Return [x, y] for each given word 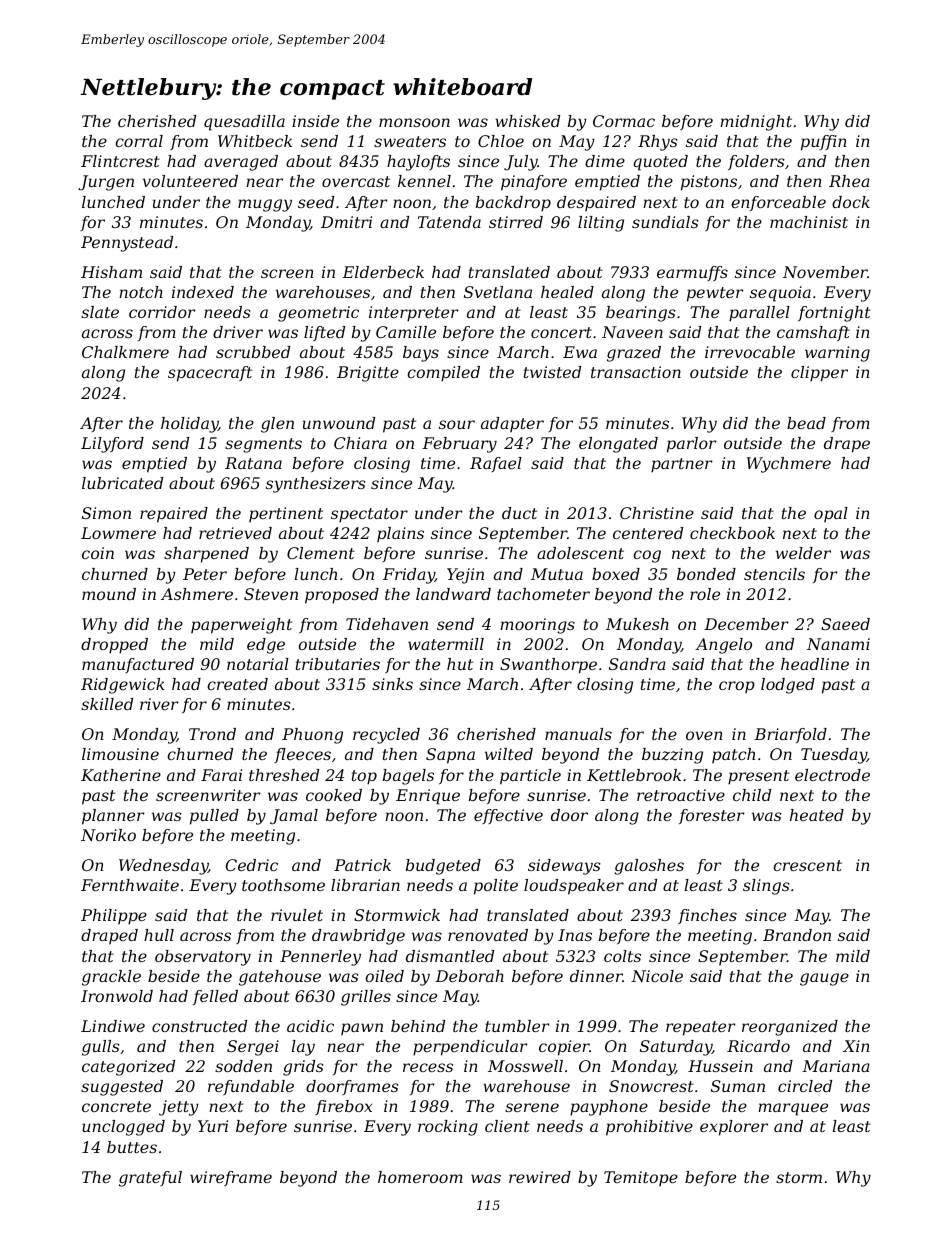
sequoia [780, 294]
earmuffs [692, 273]
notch [141, 292]
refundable [251, 1087]
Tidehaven [387, 624]
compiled [443, 374]
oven [704, 735]
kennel [424, 181]
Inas [575, 935]
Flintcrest [120, 161]
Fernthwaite [130, 885]
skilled [107, 704]
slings [766, 887]
